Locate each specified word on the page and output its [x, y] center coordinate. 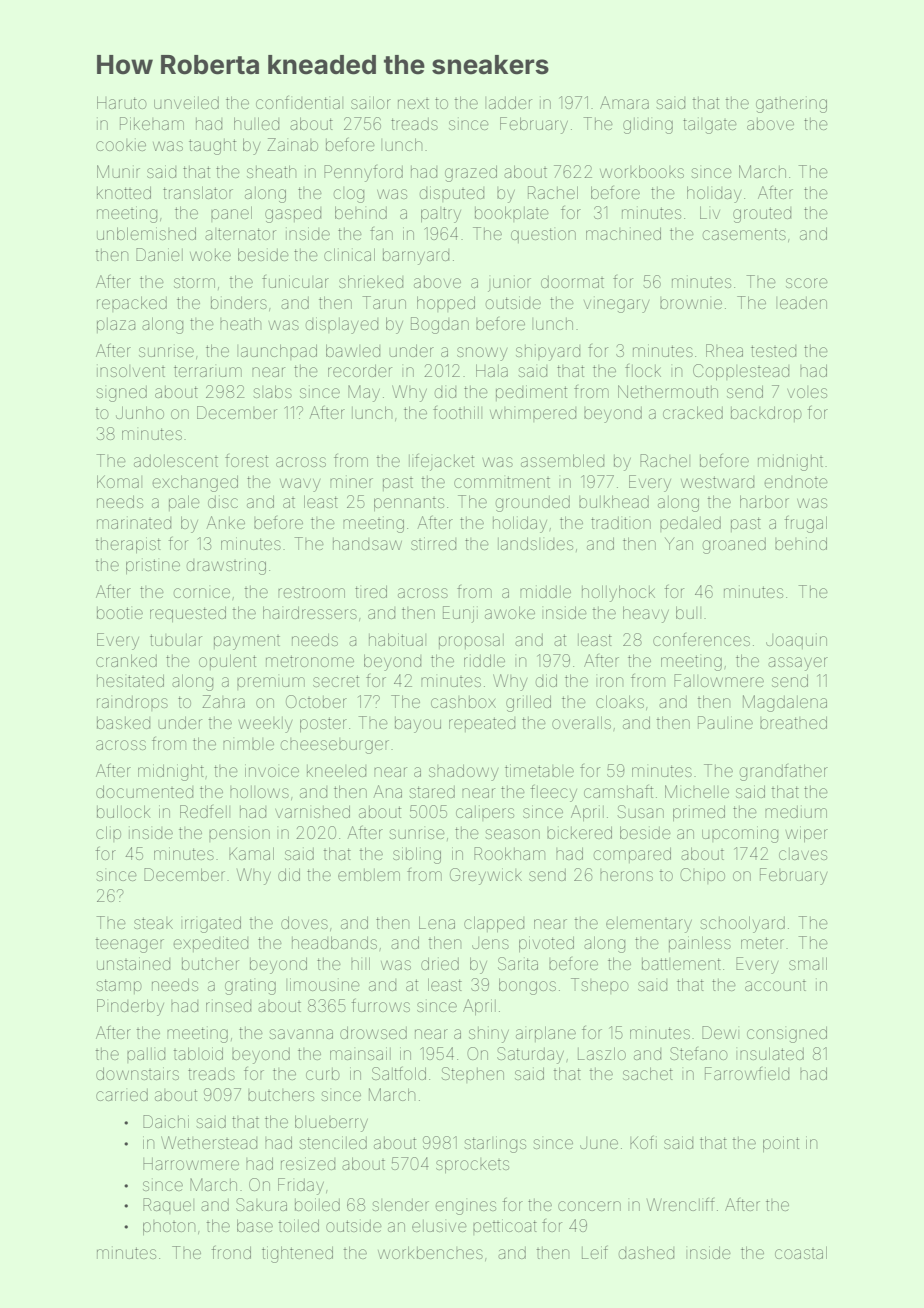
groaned [734, 546]
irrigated [211, 924]
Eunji [460, 614]
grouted [762, 215]
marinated [134, 522]
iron [609, 682]
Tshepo [600, 986]
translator [198, 192]
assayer [798, 664]
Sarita [518, 963]
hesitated [130, 680]
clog [349, 195]
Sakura [261, 1204]
